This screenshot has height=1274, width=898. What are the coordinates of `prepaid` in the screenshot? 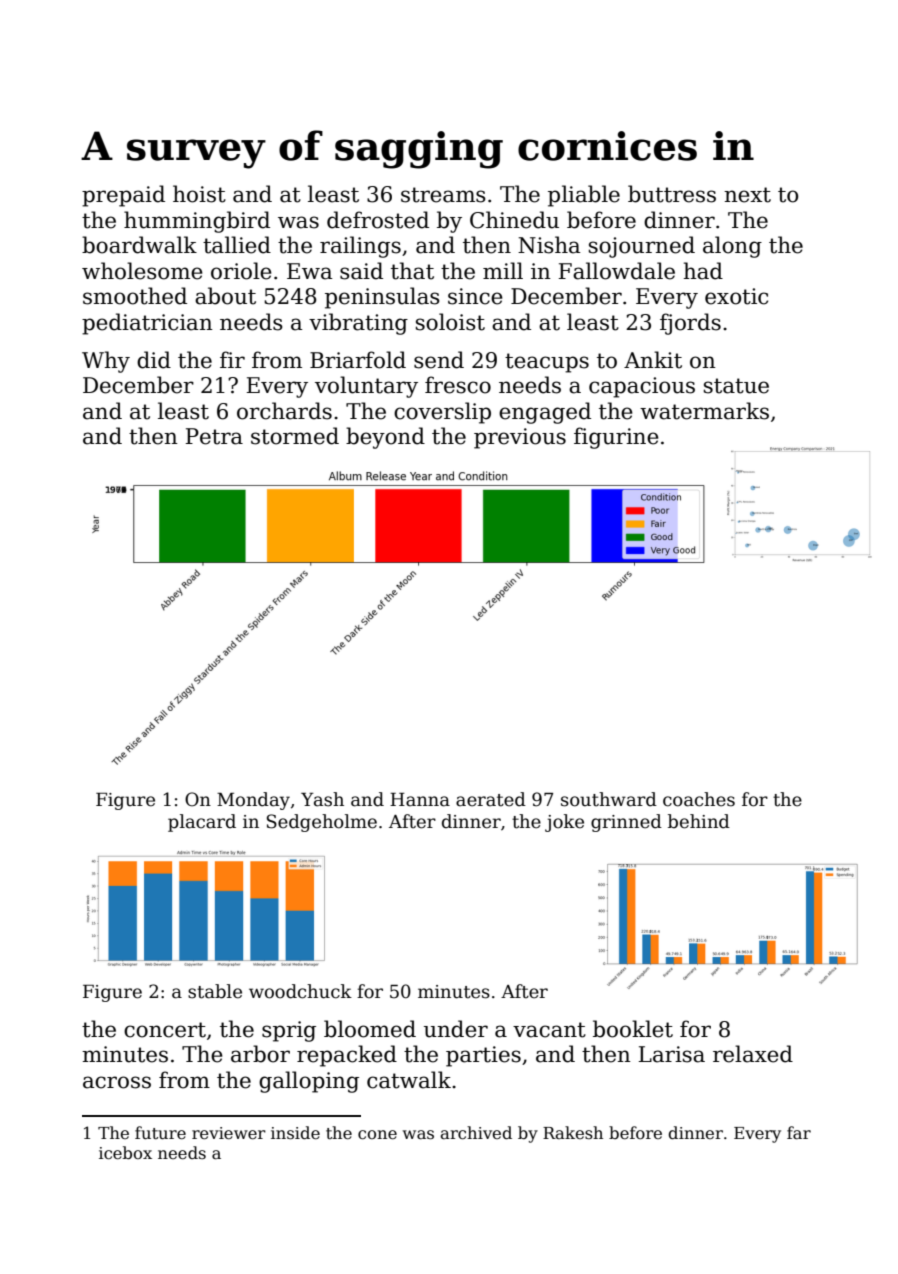 It's located at (123, 196).
